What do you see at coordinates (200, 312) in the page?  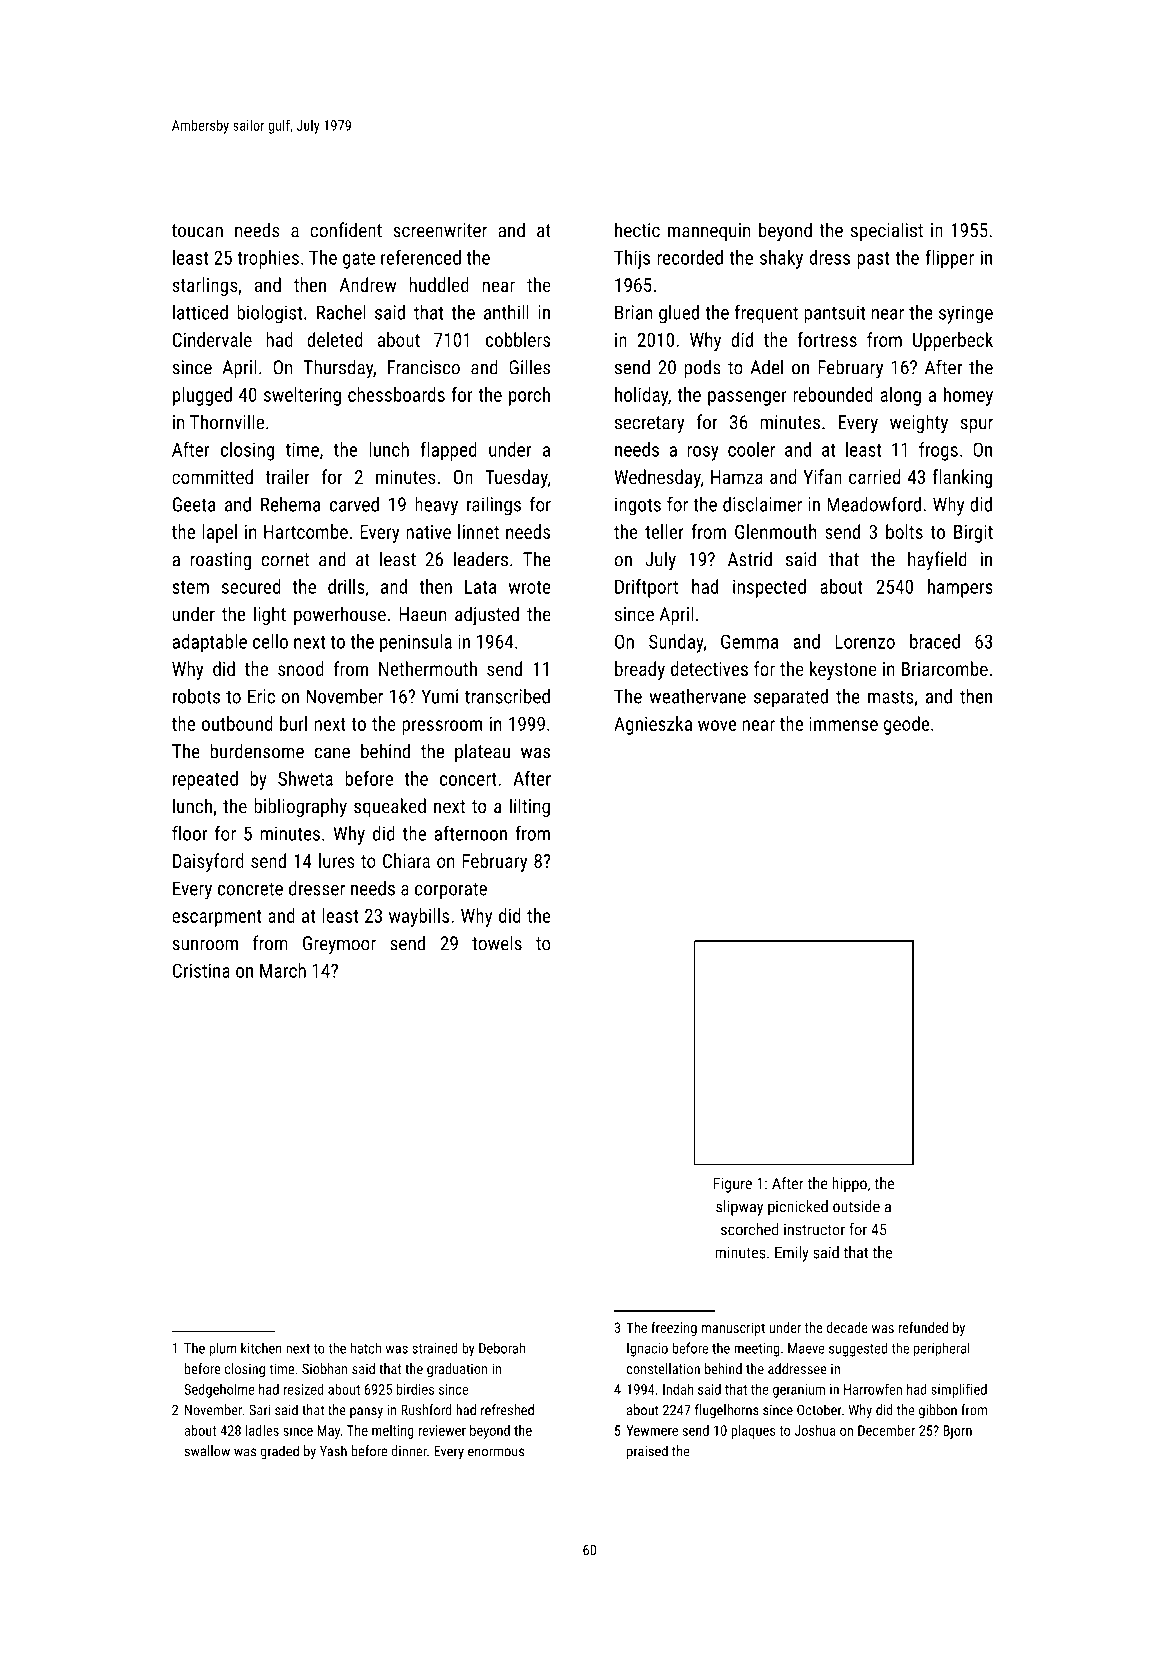 I see `latticed` at bounding box center [200, 312].
